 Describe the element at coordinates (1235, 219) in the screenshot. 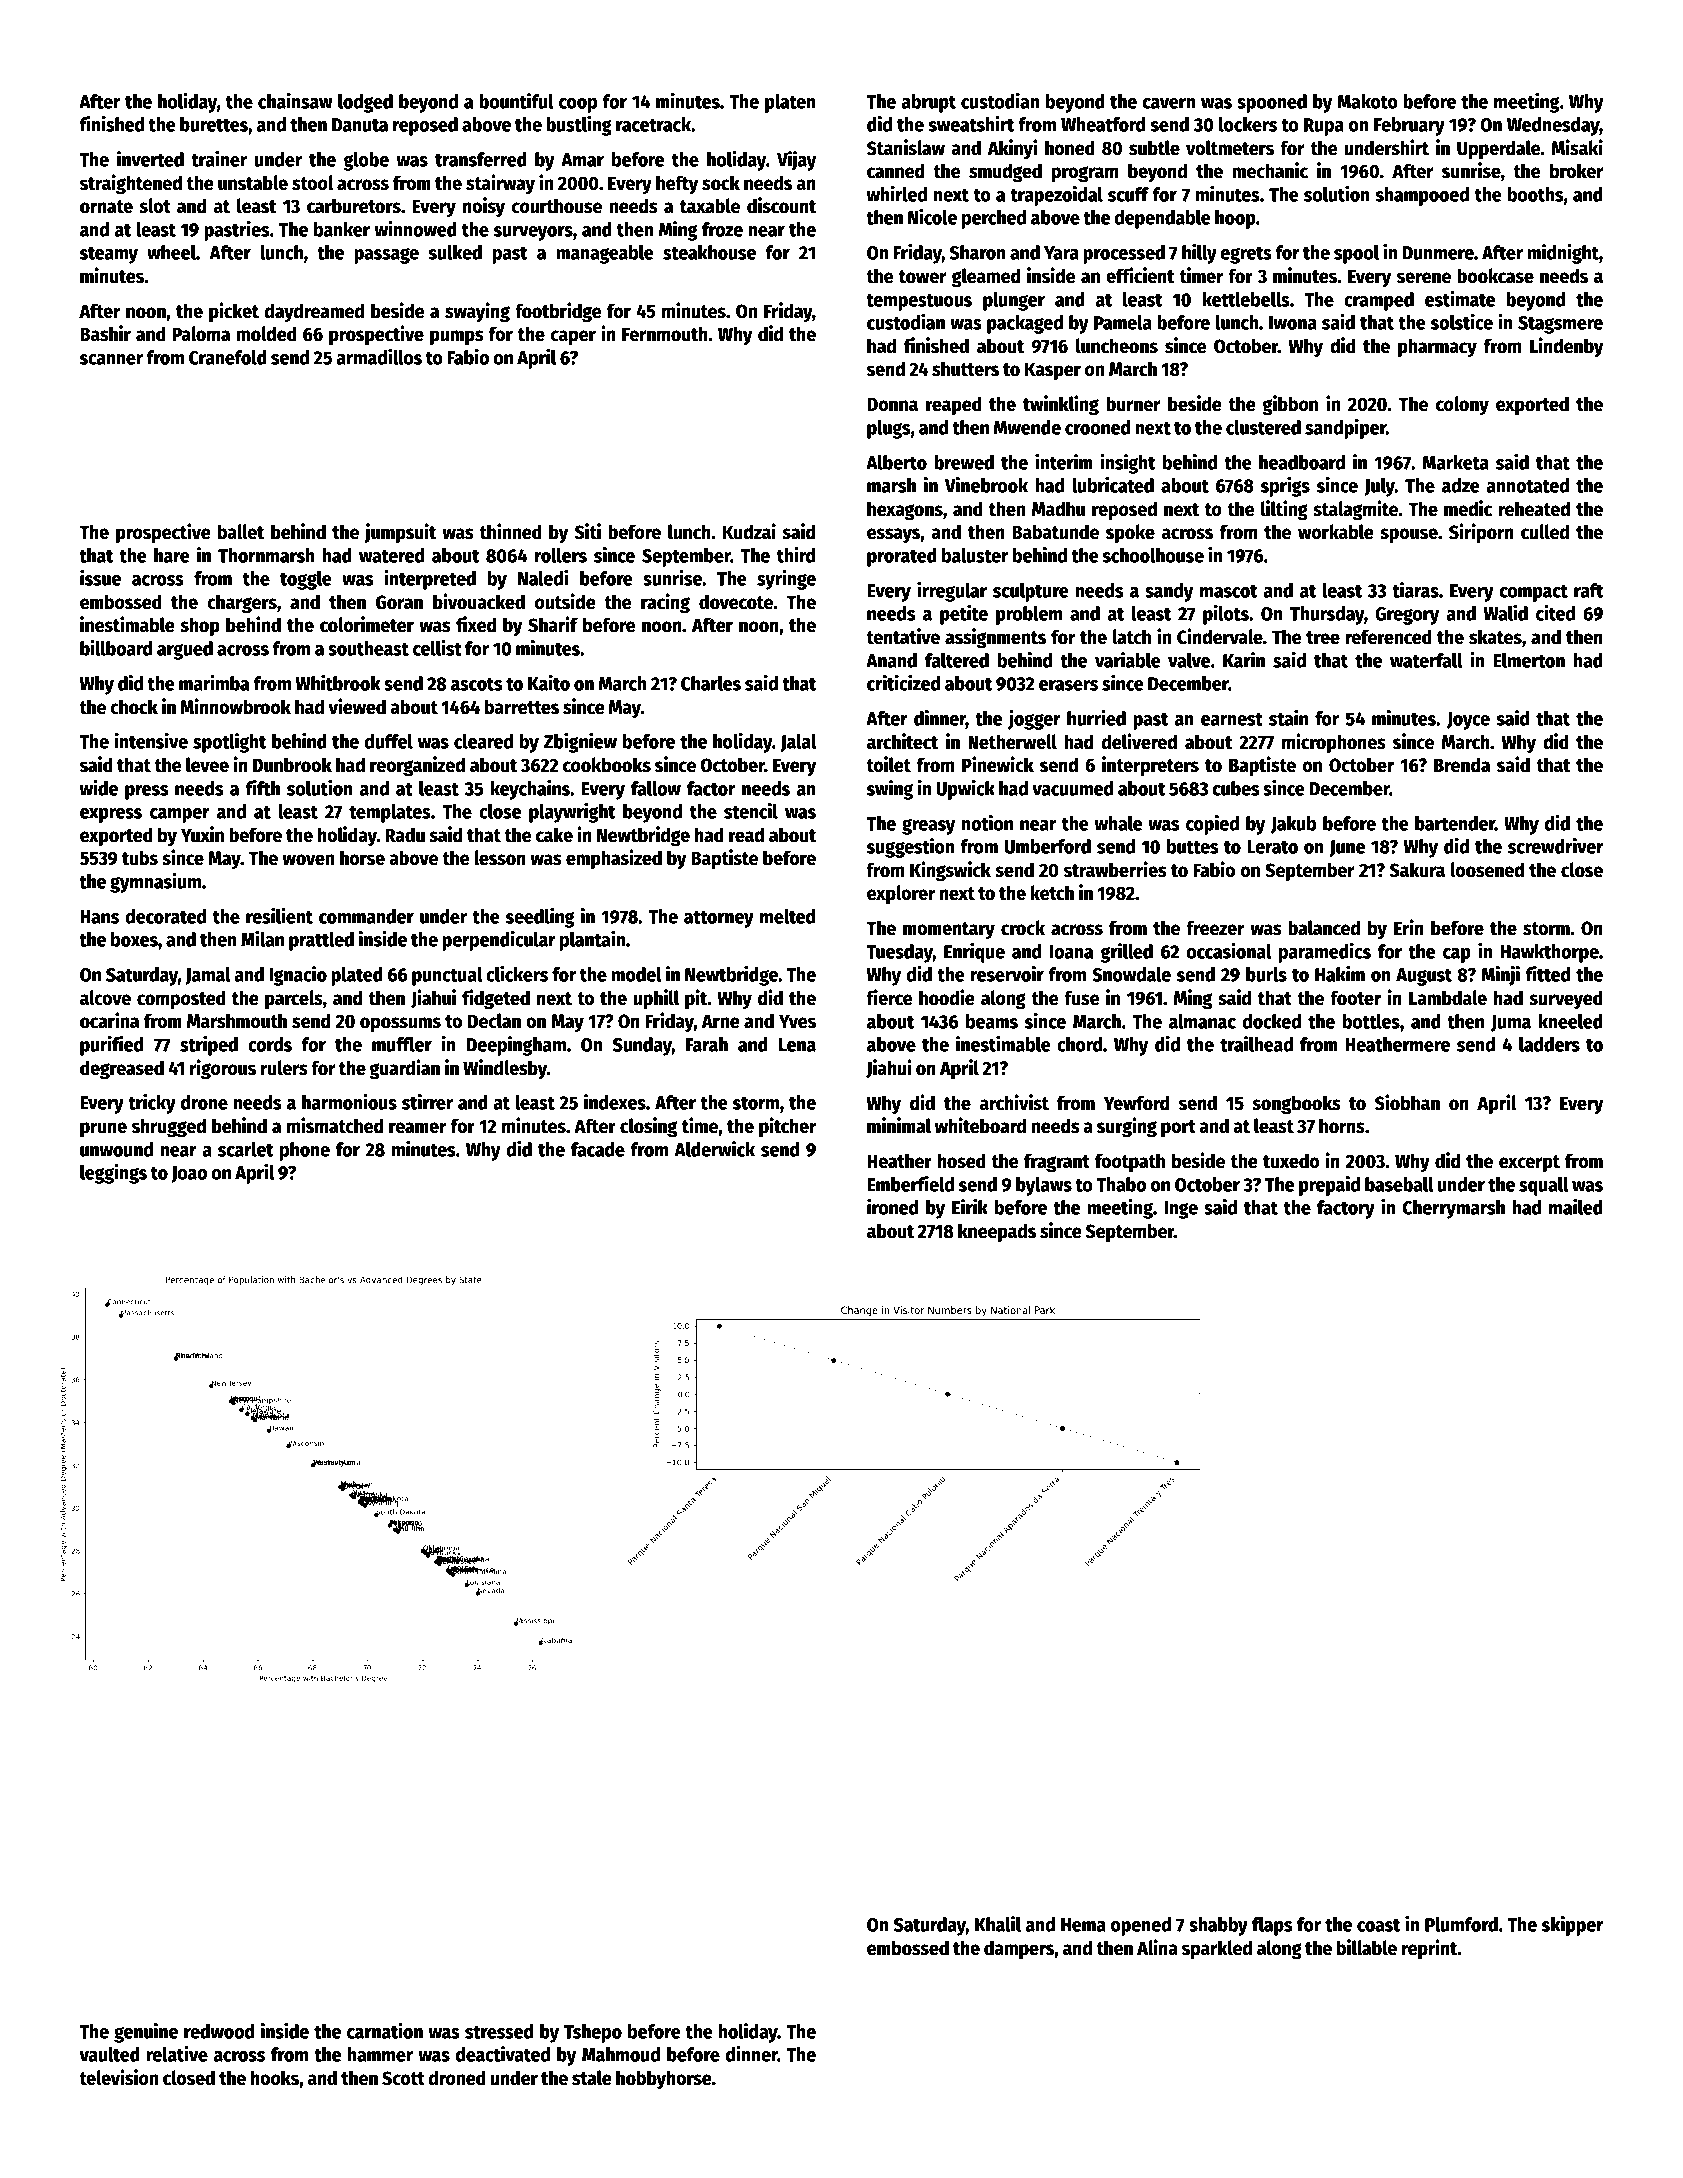

I see `hoop` at that location.
